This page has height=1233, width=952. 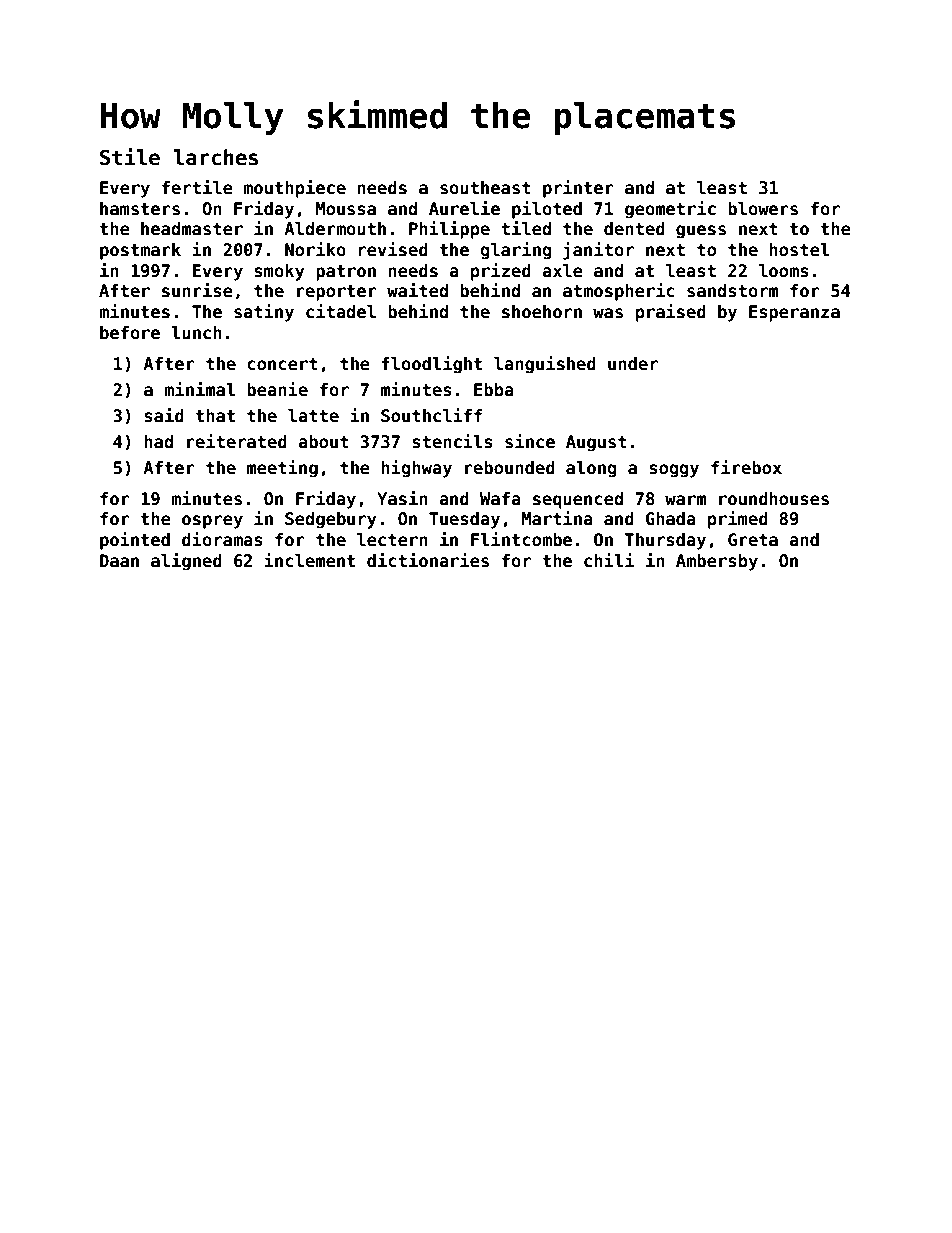 I want to click on postmark, so click(x=140, y=251).
